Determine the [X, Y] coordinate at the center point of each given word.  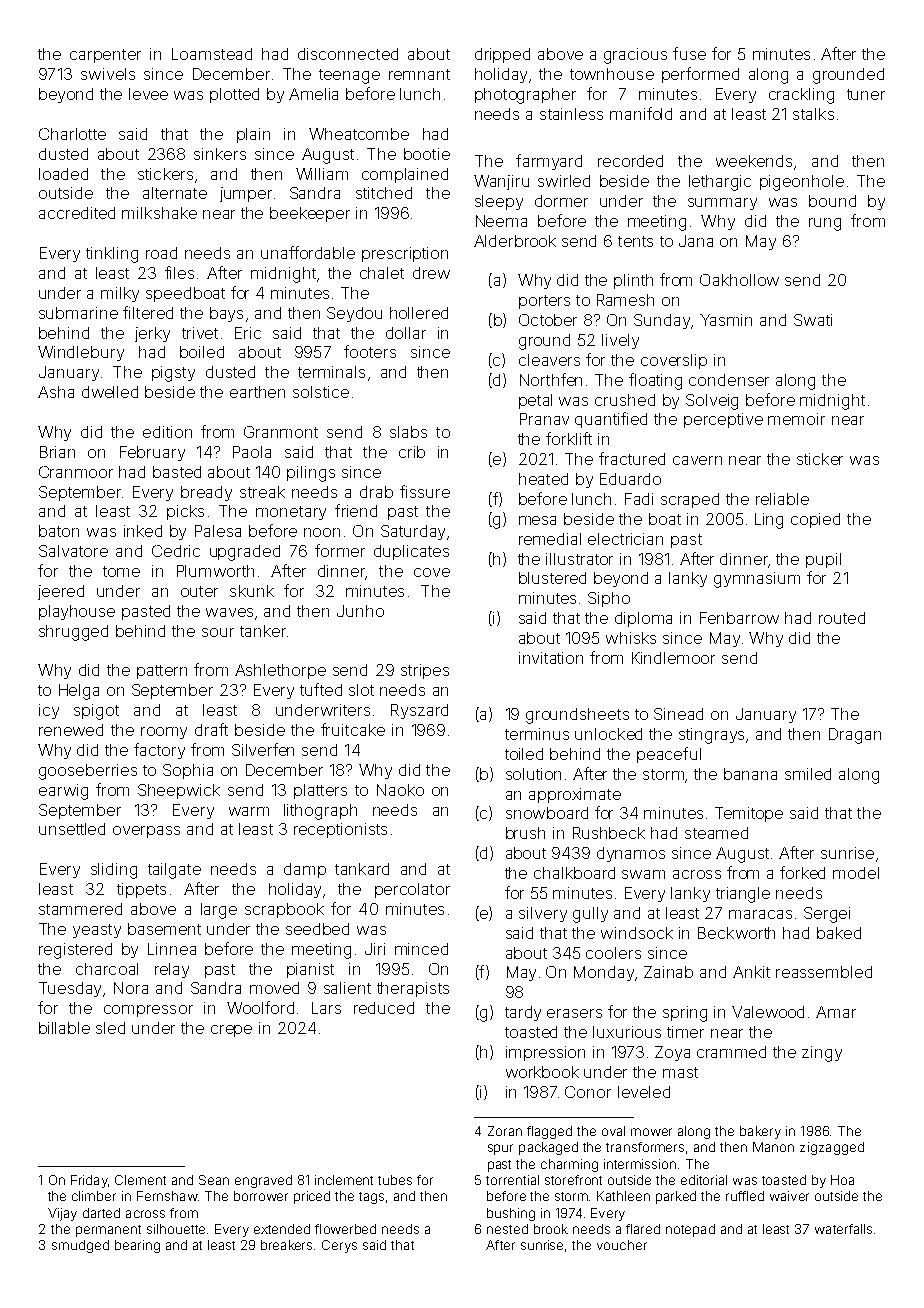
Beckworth [736, 933]
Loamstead [212, 54]
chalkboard [574, 873]
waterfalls [843, 1229]
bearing [137, 1246]
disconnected [348, 54]
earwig [63, 792]
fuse [689, 53]
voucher [622, 1245]
